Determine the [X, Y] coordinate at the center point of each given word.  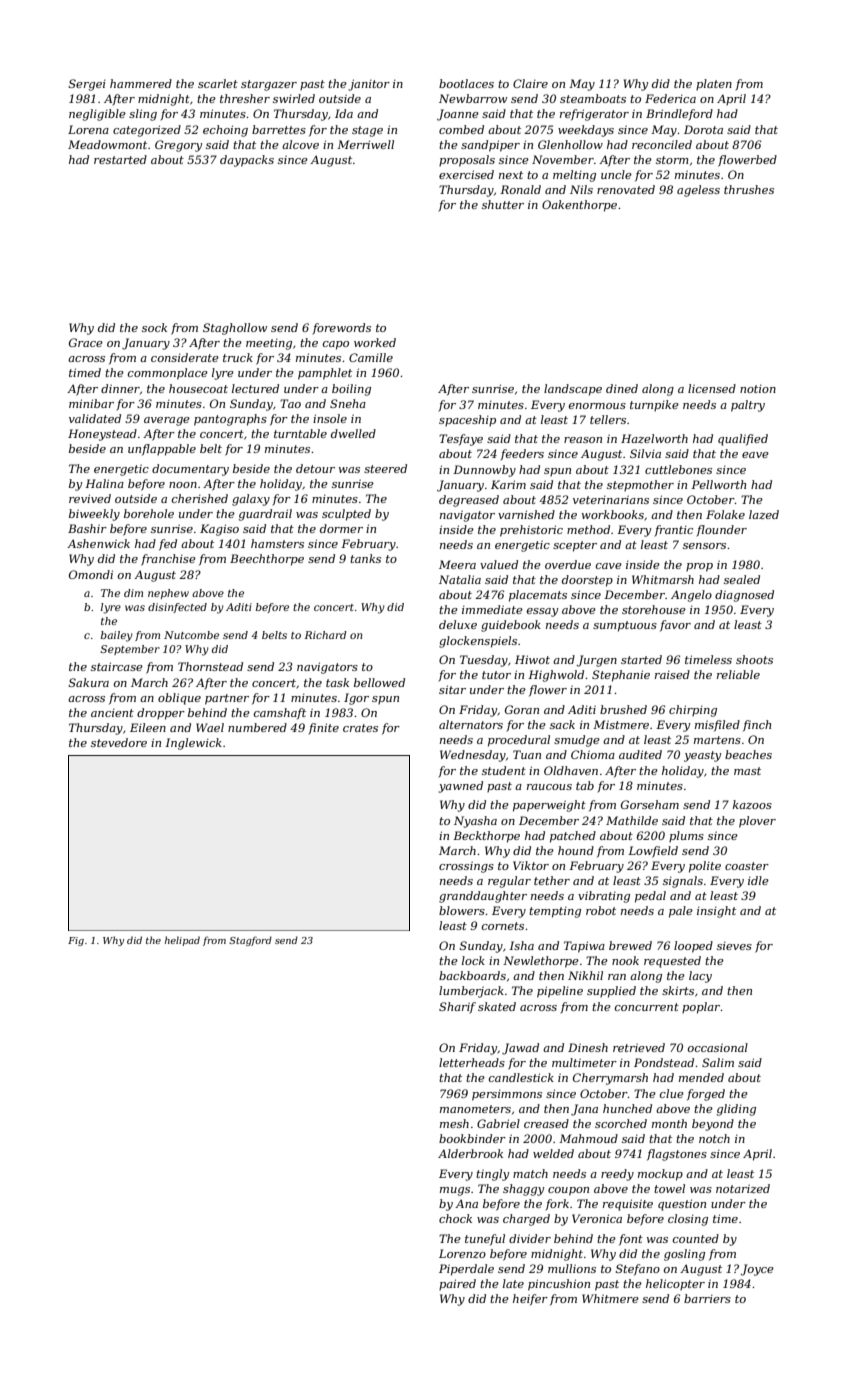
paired [457, 1284]
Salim [718, 1062]
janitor [369, 85]
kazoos [752, 804]
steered [385, 468]
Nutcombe [191, 635]
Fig [76, 941]
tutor [496, 675]
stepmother [640, 485]
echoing [225, 131]
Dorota [703, 129]
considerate [185, 357]
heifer [530, 1300]
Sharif [457, 1008]
